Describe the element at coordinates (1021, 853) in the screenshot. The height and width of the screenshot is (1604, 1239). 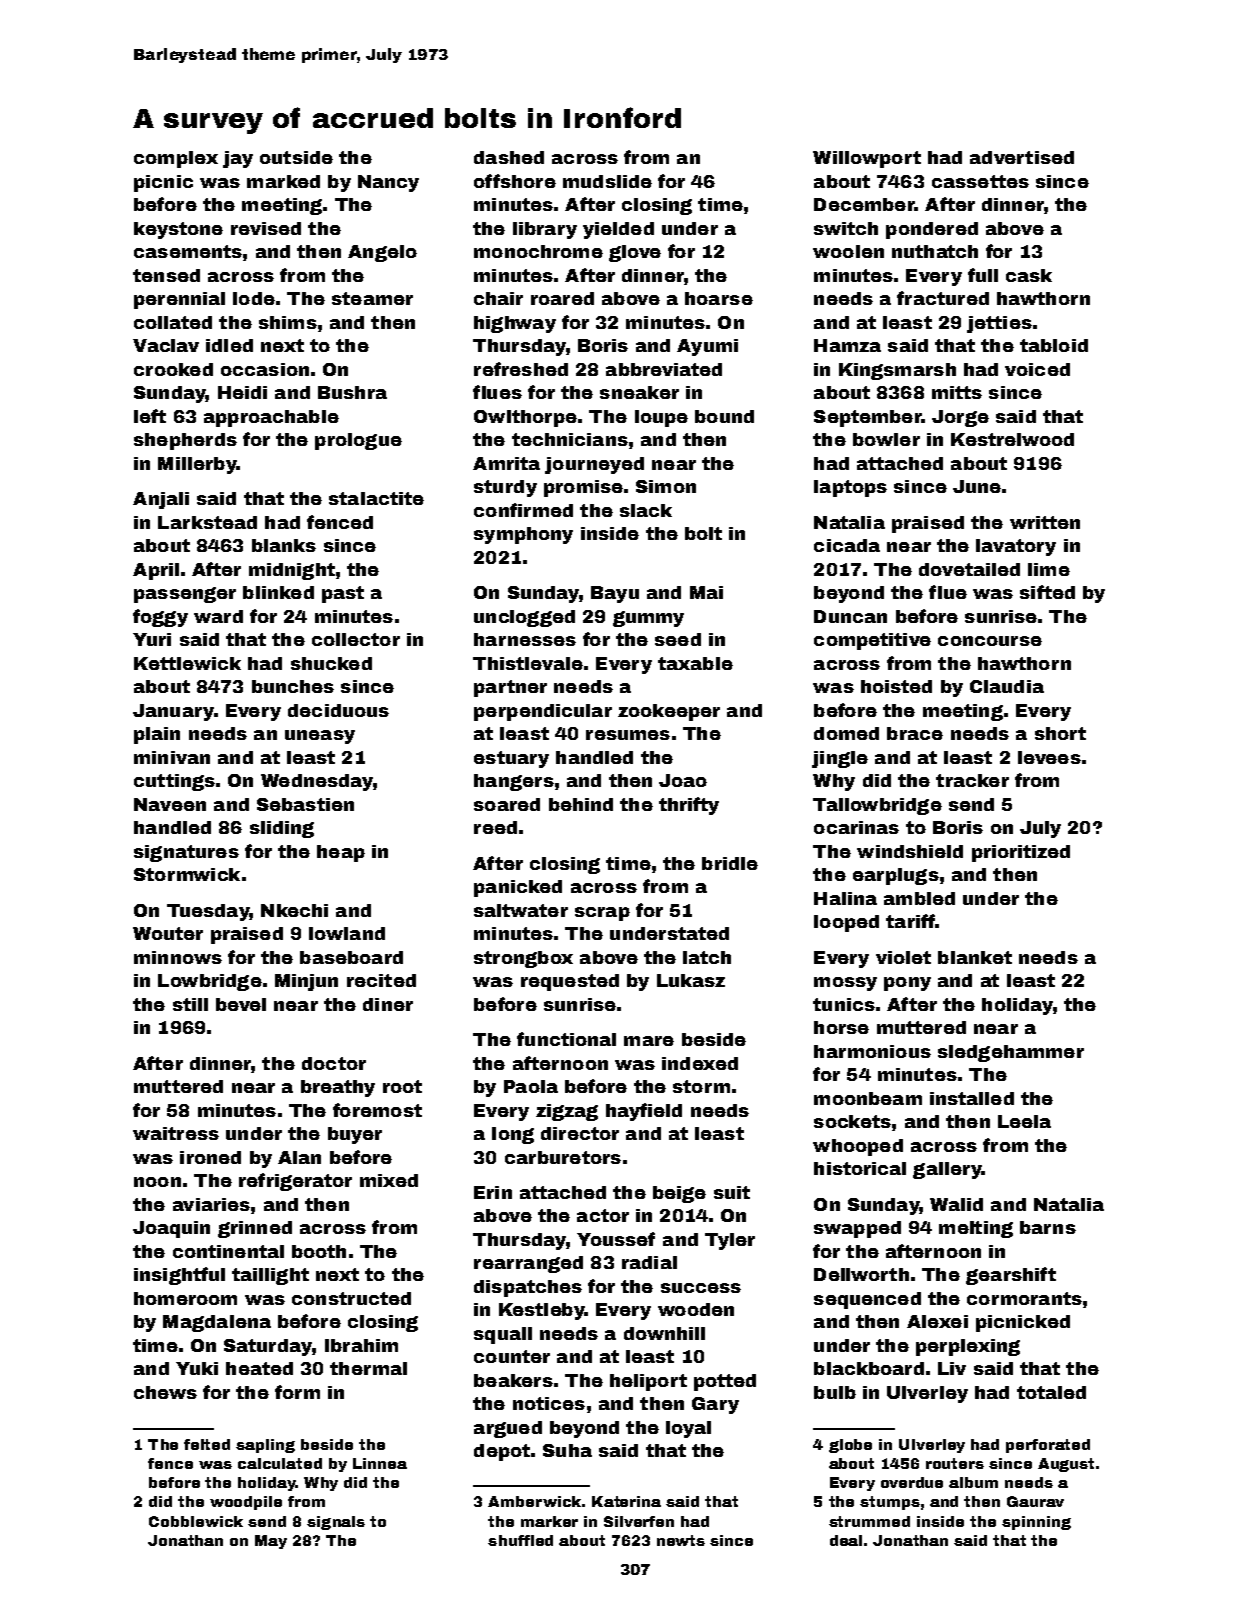
I see `prioritized` at that location.
